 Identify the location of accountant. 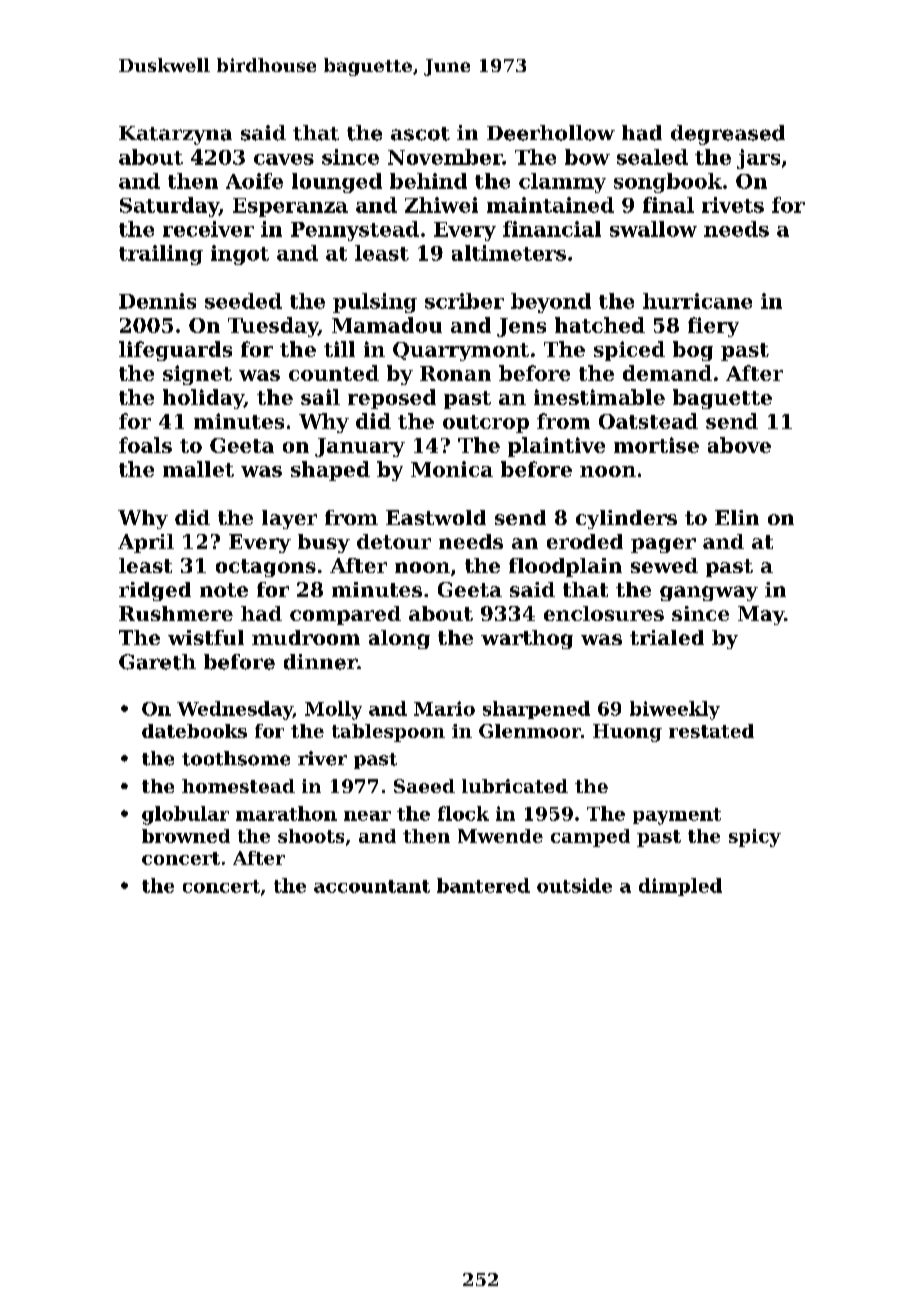
(372, 886).
